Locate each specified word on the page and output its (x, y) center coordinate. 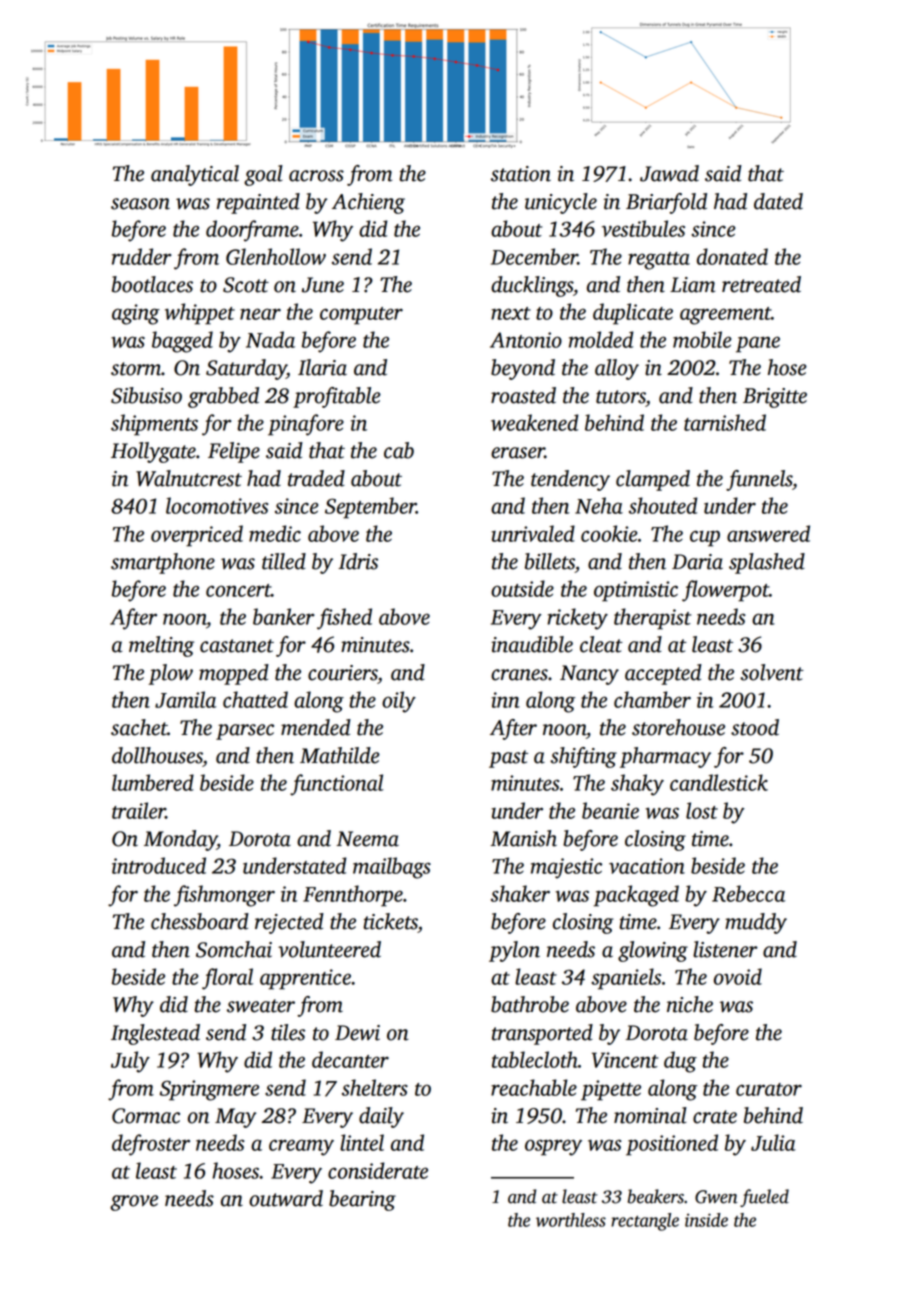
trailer (139, 810)
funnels (759, 480)
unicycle (561, 203)
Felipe (234, 452)
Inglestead (155, 1034)
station (521, 174)
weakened (535, 422)
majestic (566, 868)
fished (344, 619)
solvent (772, 672)
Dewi (357, 1033)
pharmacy (665, 757)
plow (170, 674)
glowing (653, 951)
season (140, 204)
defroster (151, 1145)
